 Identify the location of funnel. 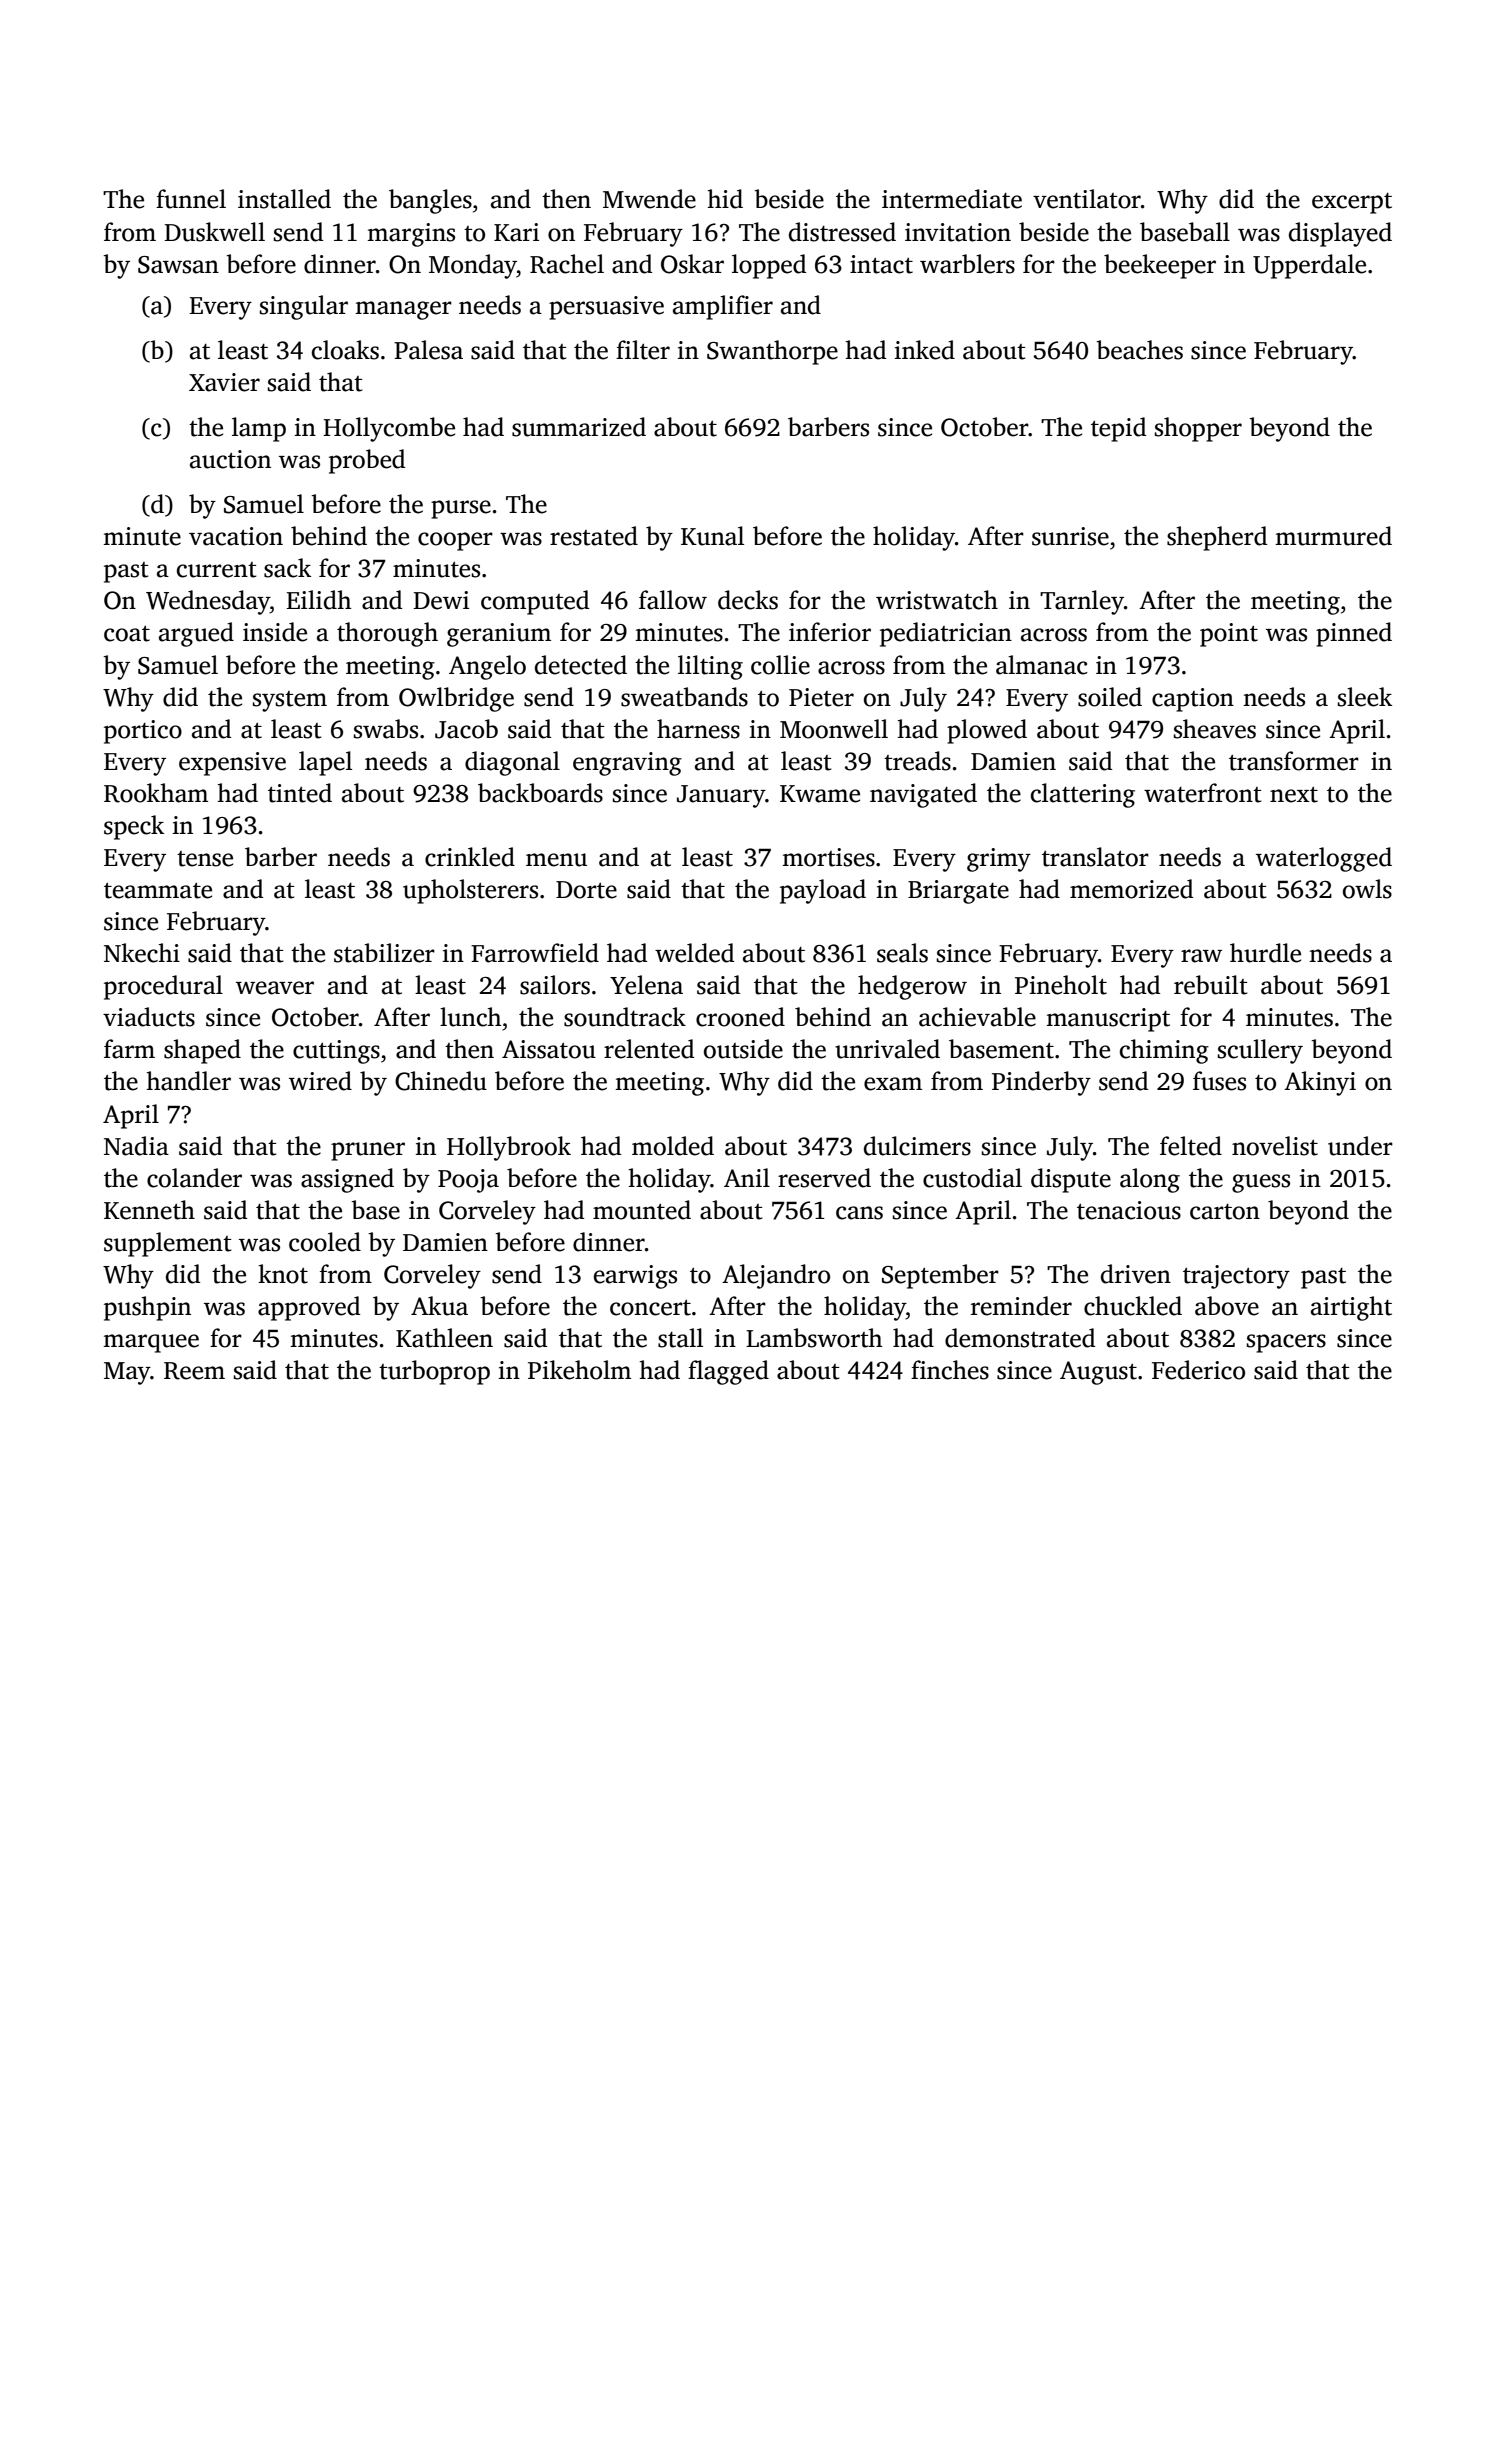
(191, 199).
